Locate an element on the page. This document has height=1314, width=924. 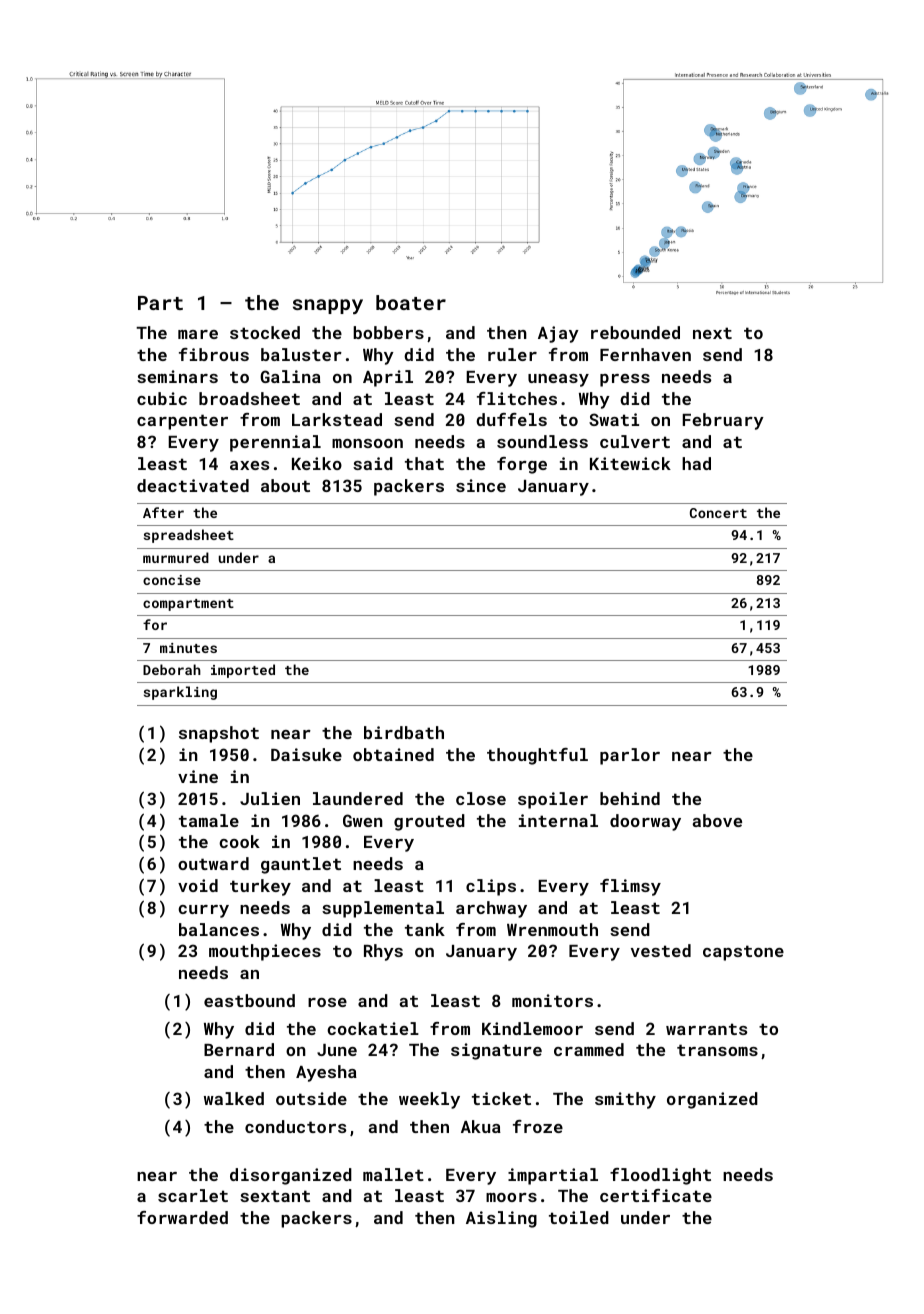
gauntlet is located at coordinates (301, 865).
